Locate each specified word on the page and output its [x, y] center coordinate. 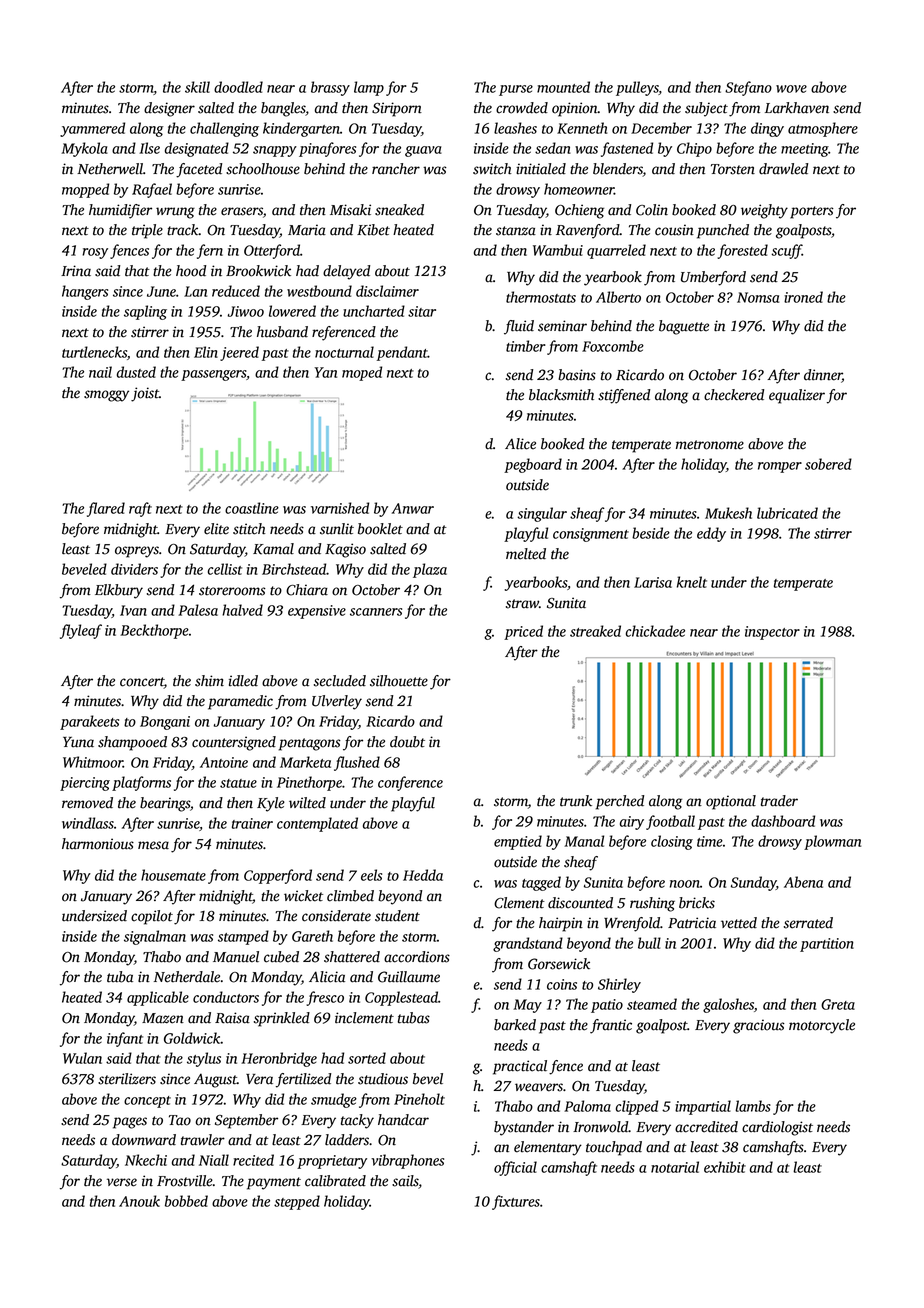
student [397, 916]
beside [651, 533]
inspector [772, 633]
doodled [238, 87]
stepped [297, 1202]
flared [106, 509]
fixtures [516, 1202]
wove [791, 89]
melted [526, 554]
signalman [155, 937]
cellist [225, 569]
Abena [803, 882]
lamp [369, 88]
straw [522, 604]
